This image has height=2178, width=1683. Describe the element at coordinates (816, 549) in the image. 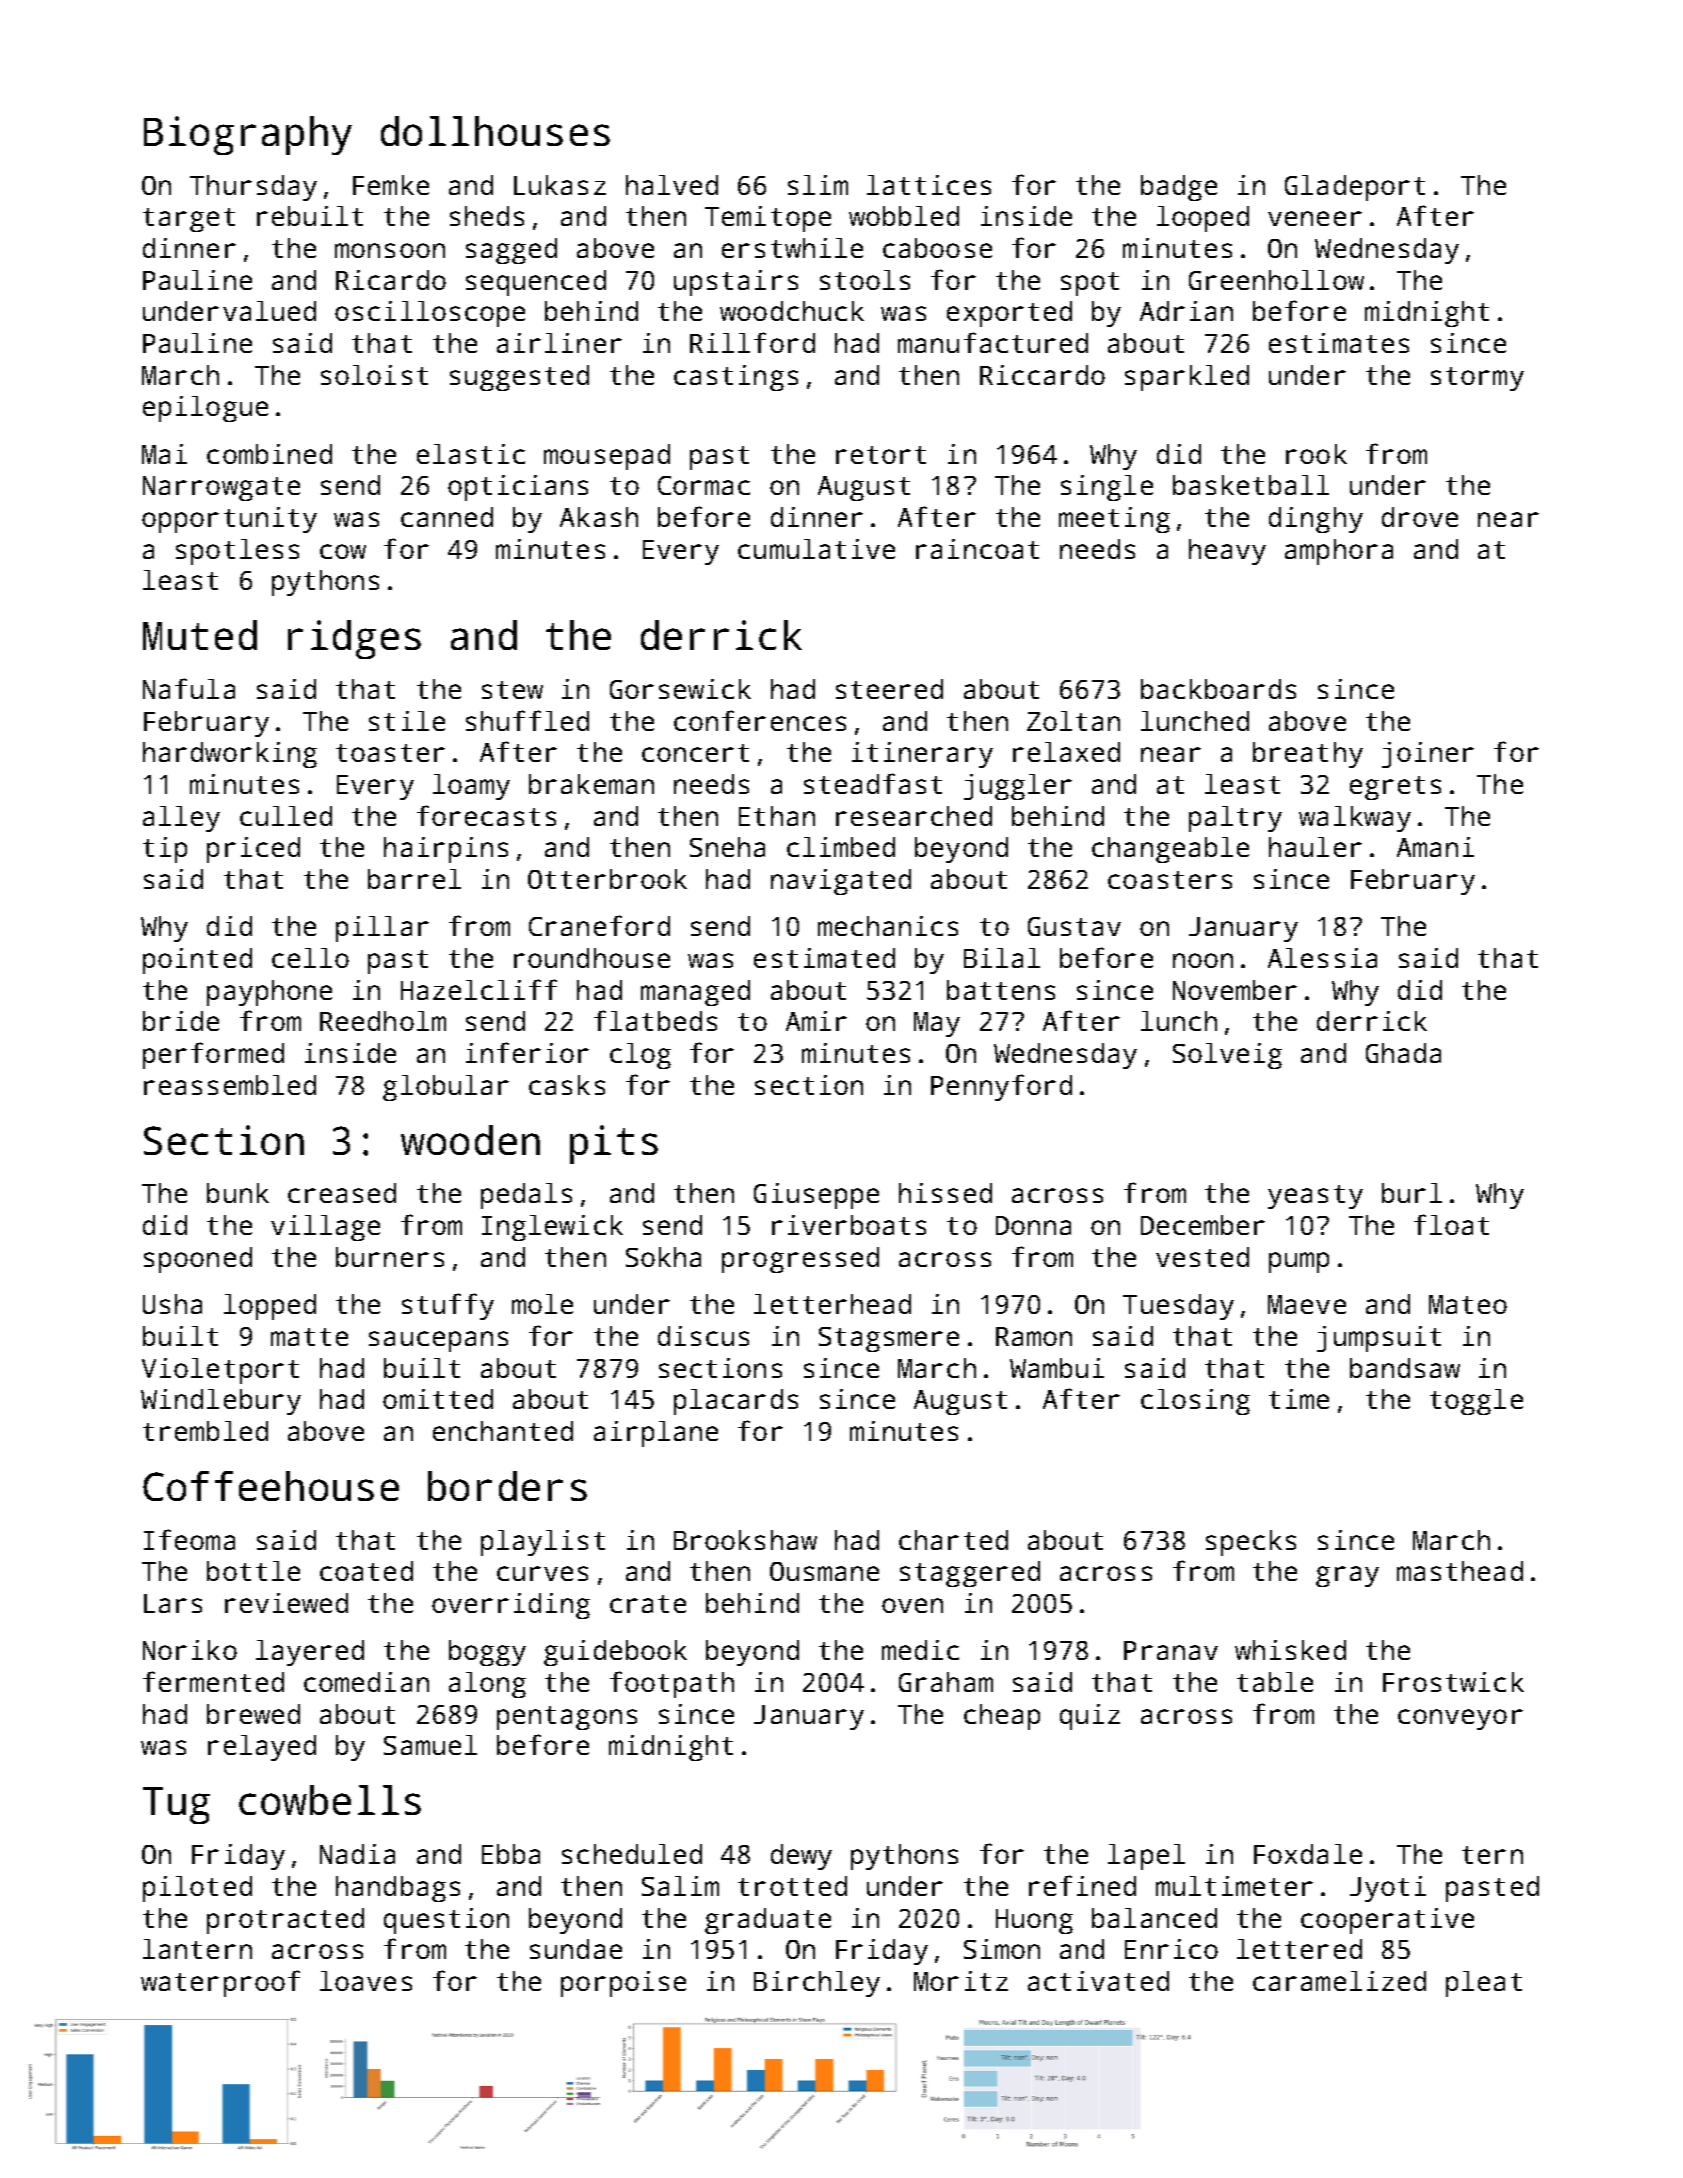

I see `cumulative` at that location.
